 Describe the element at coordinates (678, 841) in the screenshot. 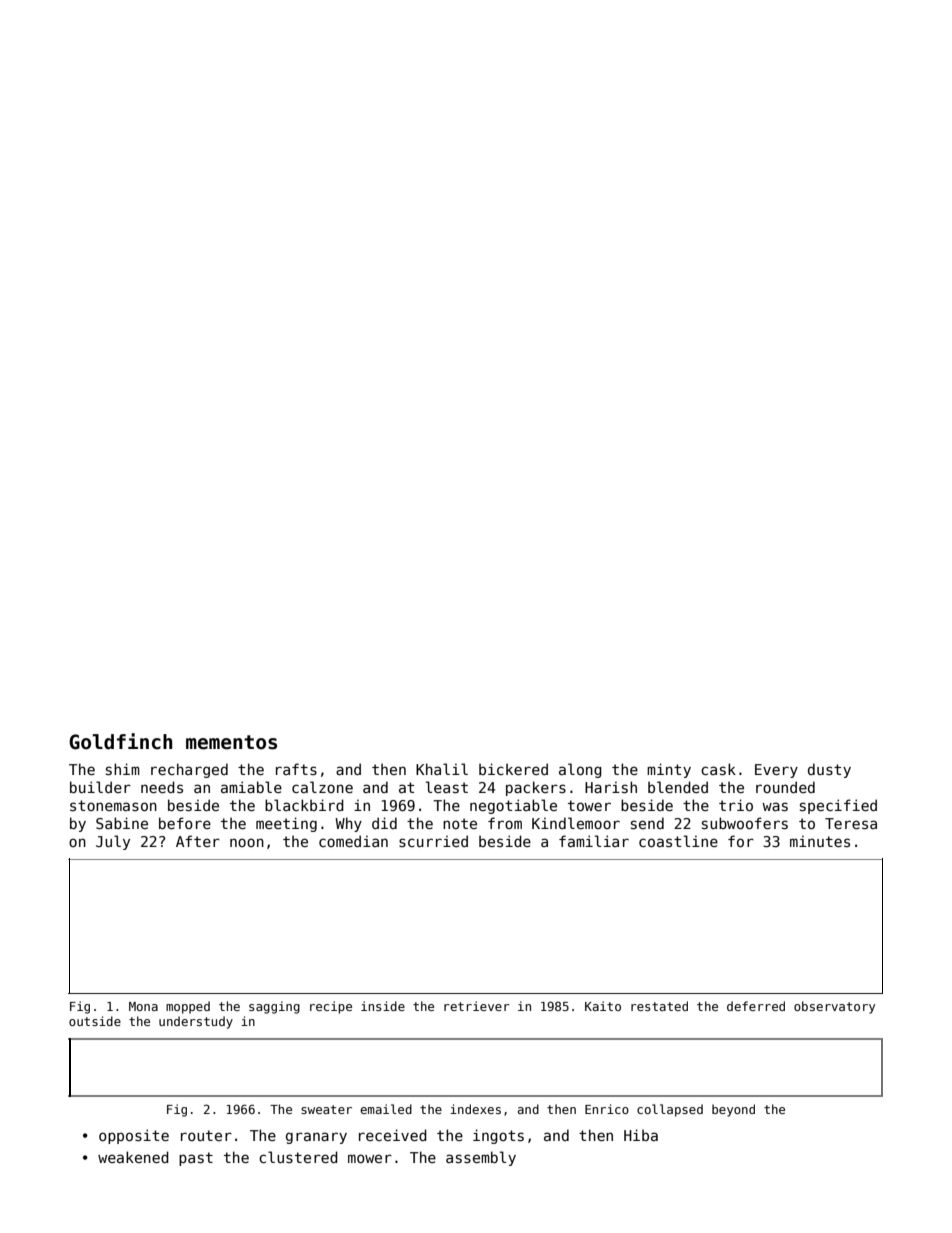

I see `coastline` at that location.
